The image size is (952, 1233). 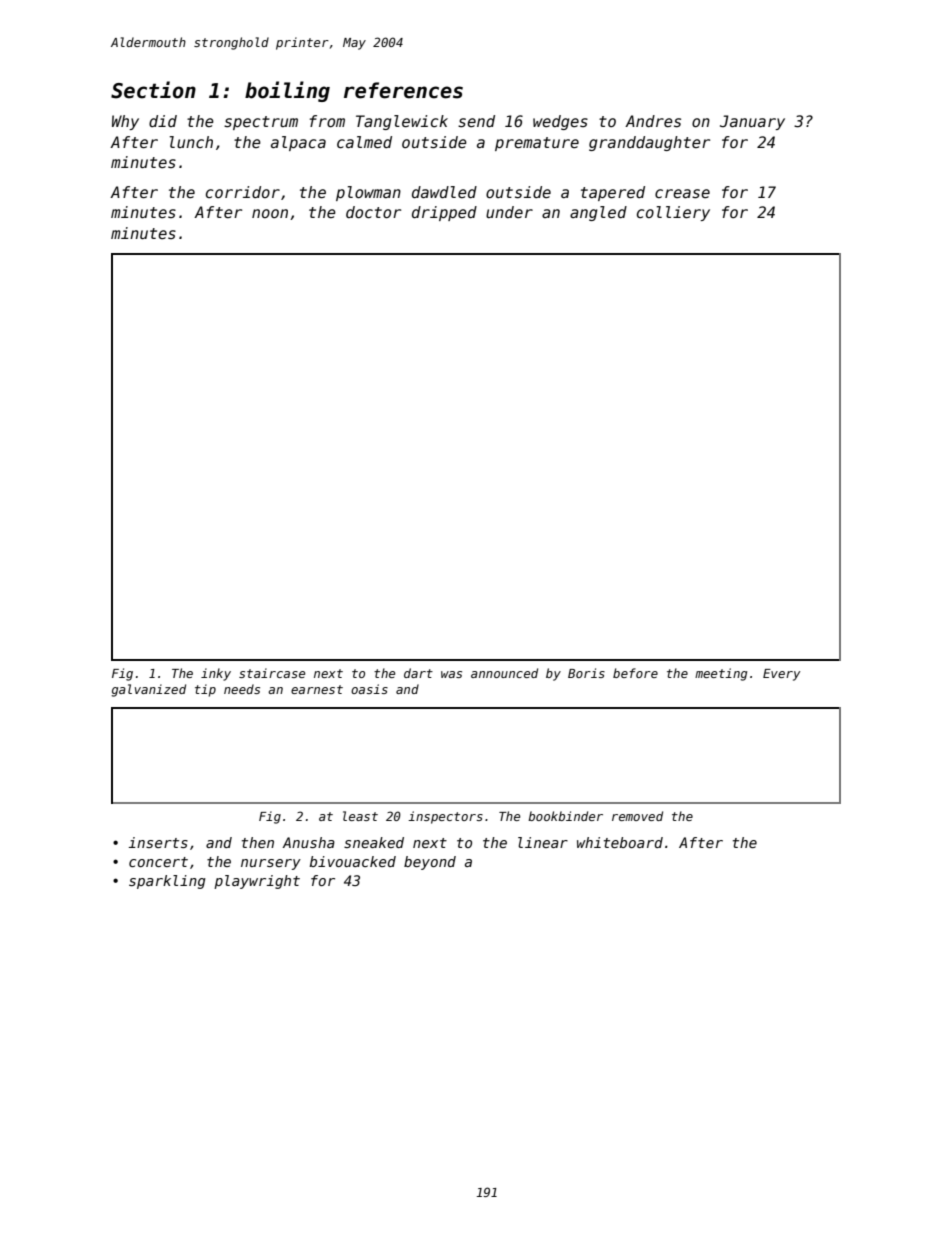 I want to click on dripped, so click(x=444, y=213).
